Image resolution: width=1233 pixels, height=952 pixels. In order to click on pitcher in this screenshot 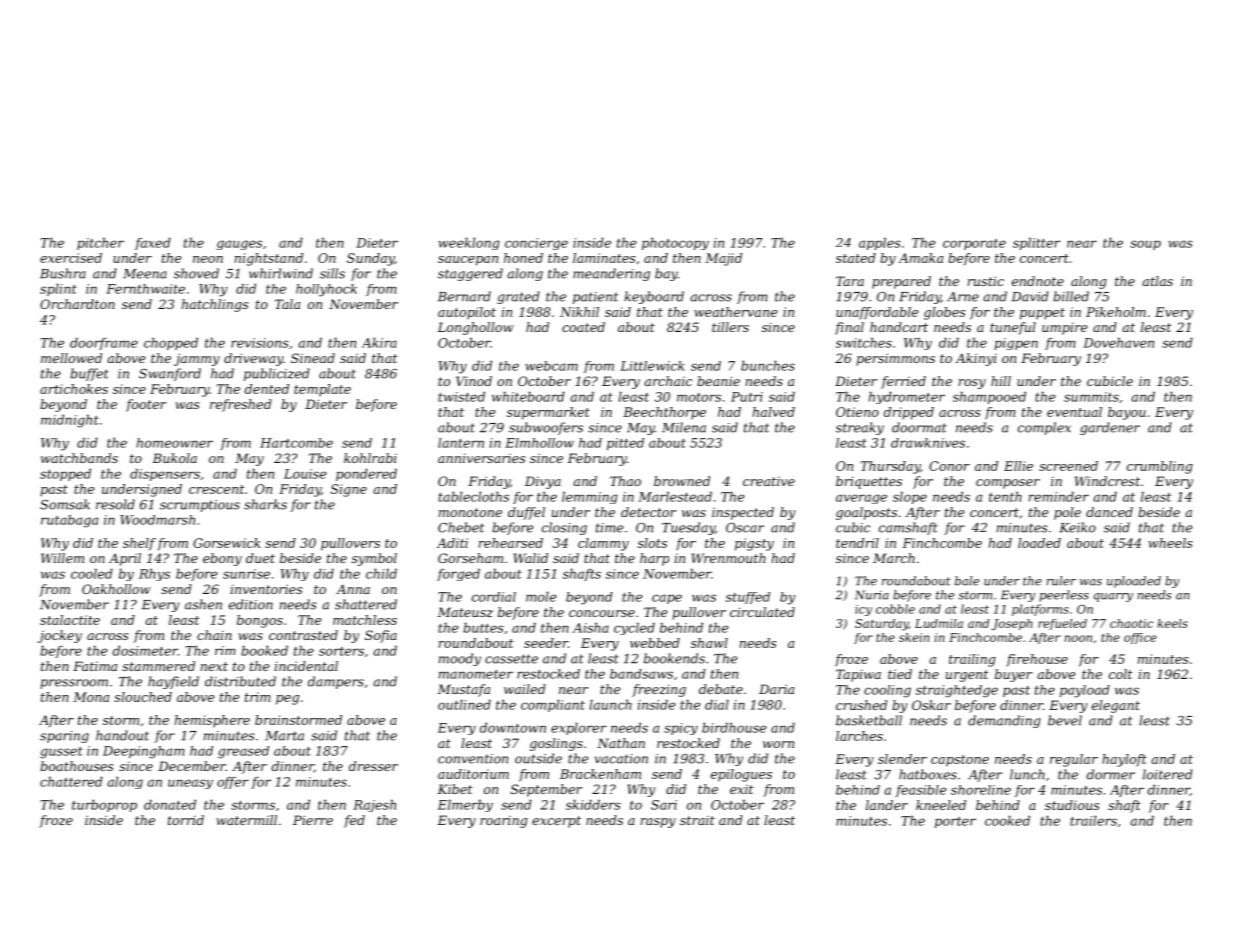, I will do `click(100, 243)`.
